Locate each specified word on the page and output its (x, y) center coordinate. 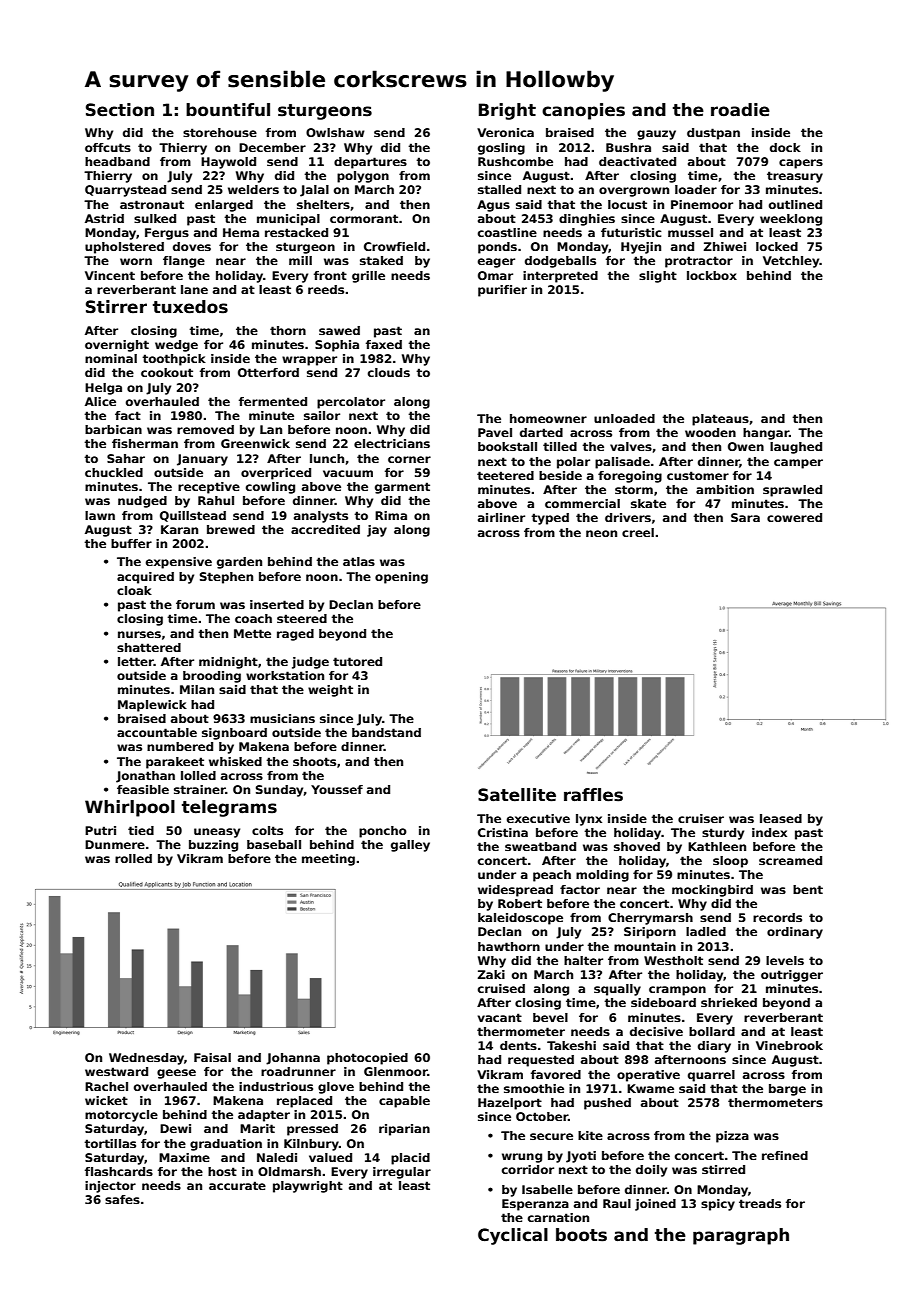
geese (176, 1074)
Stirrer (116, 307)
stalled (499, 189)
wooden (710, 432)
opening (401, 578)
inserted (277, 604)
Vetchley (791, 262)
